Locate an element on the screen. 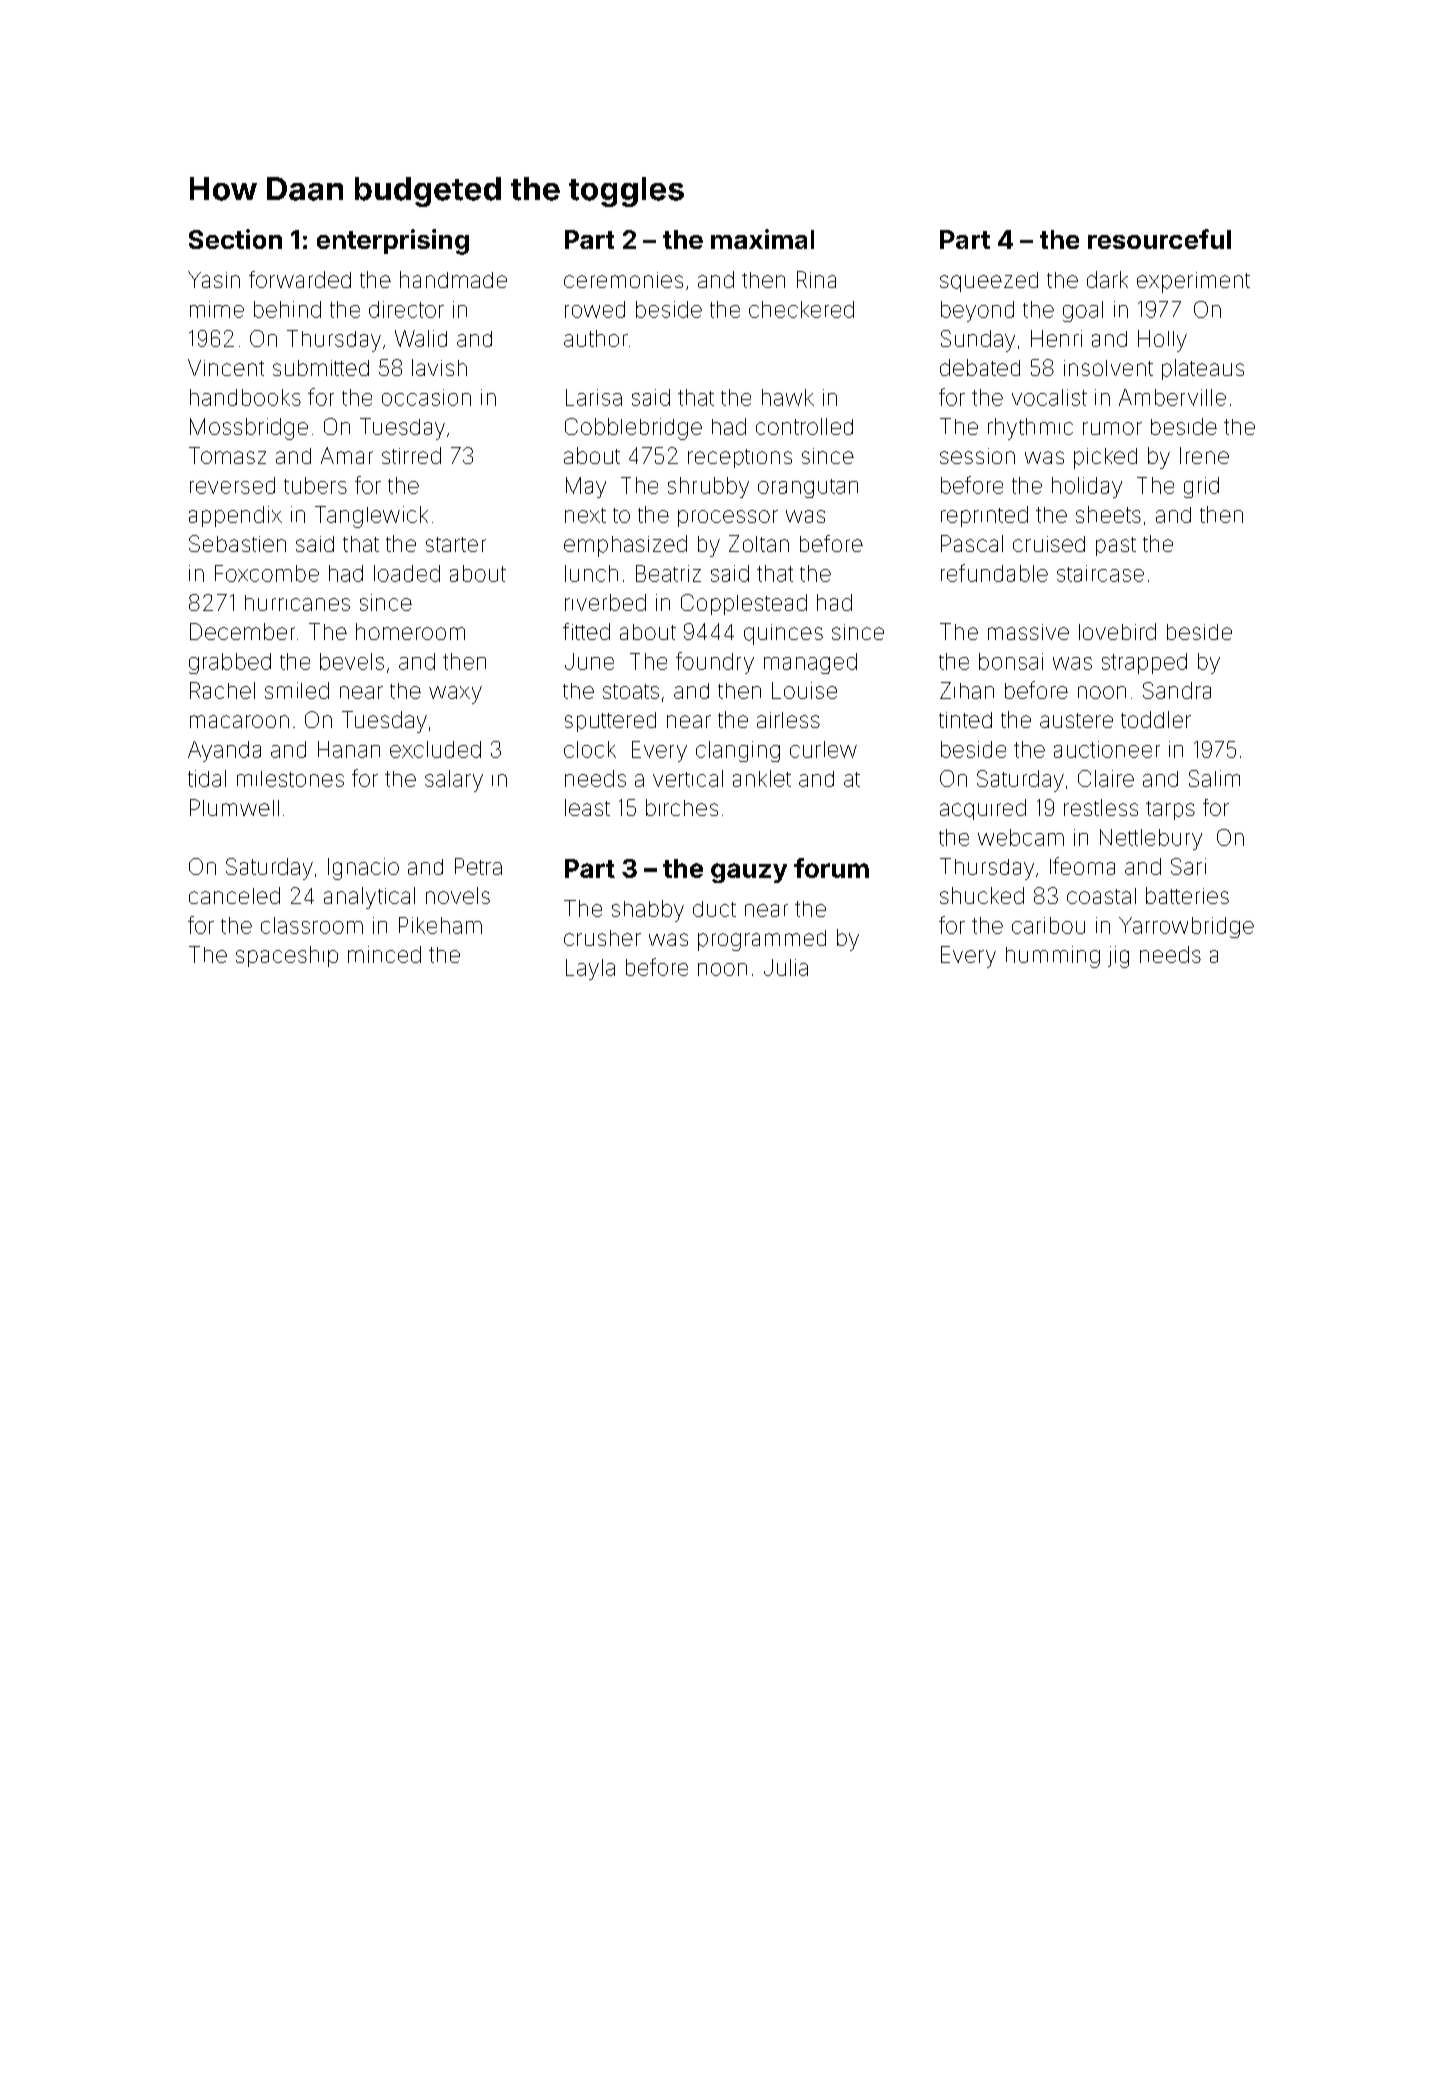 Image resolution: width=1450 pixels, height=2100 pixels. beyond is located at coordinates (977, 311).
